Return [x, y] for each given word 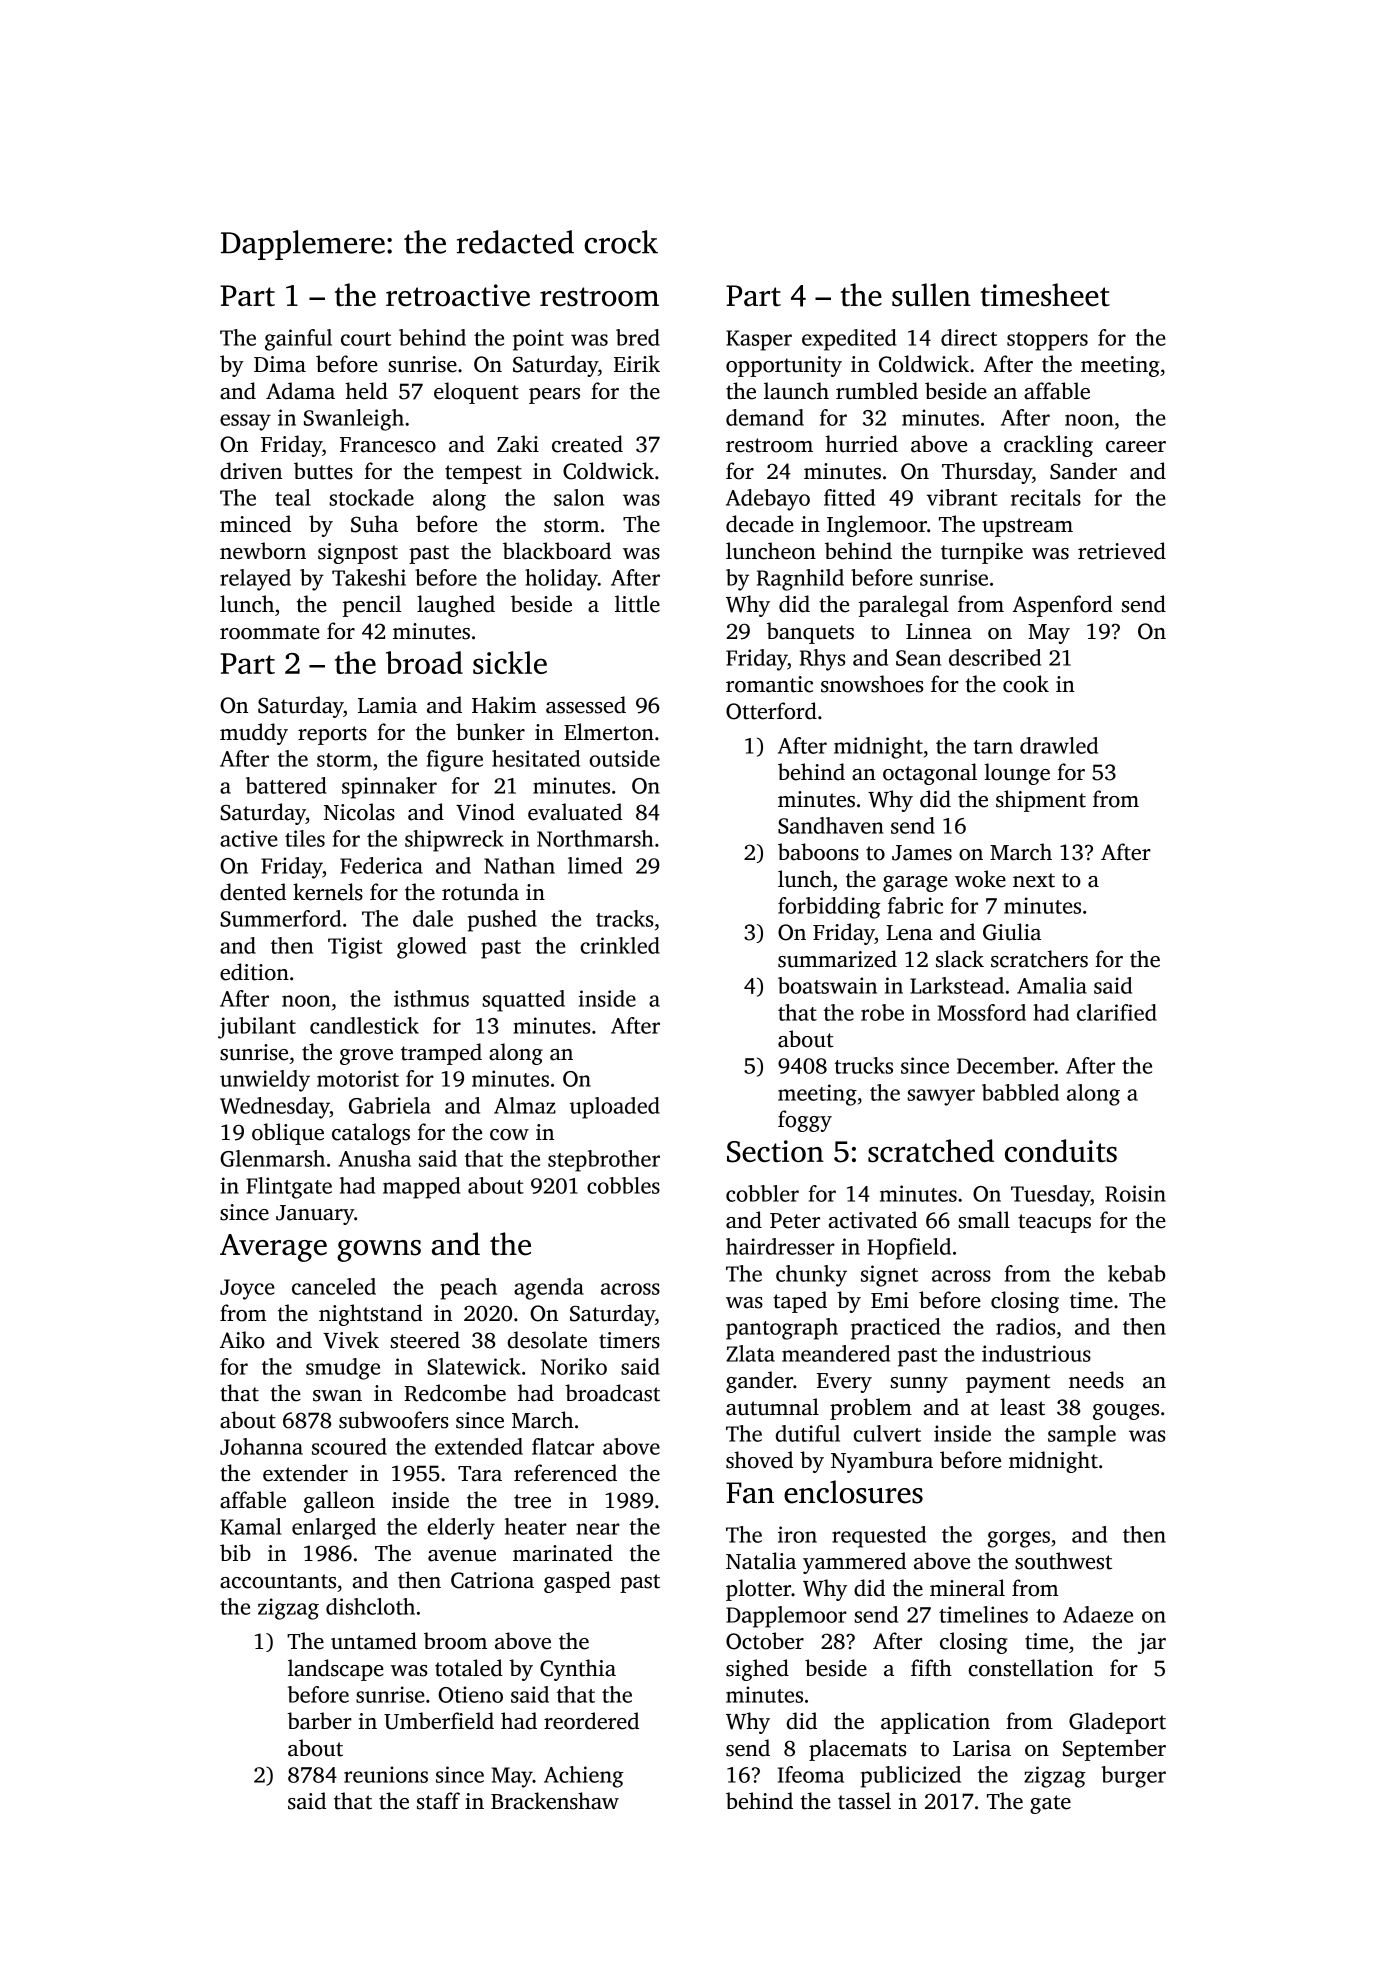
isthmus [431, 998]
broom [455, 1641]
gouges [1126, 1412]
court [366, 339]
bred [638, 337]
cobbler [762, 1193]
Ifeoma [811, 1774]
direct [969, 337]
